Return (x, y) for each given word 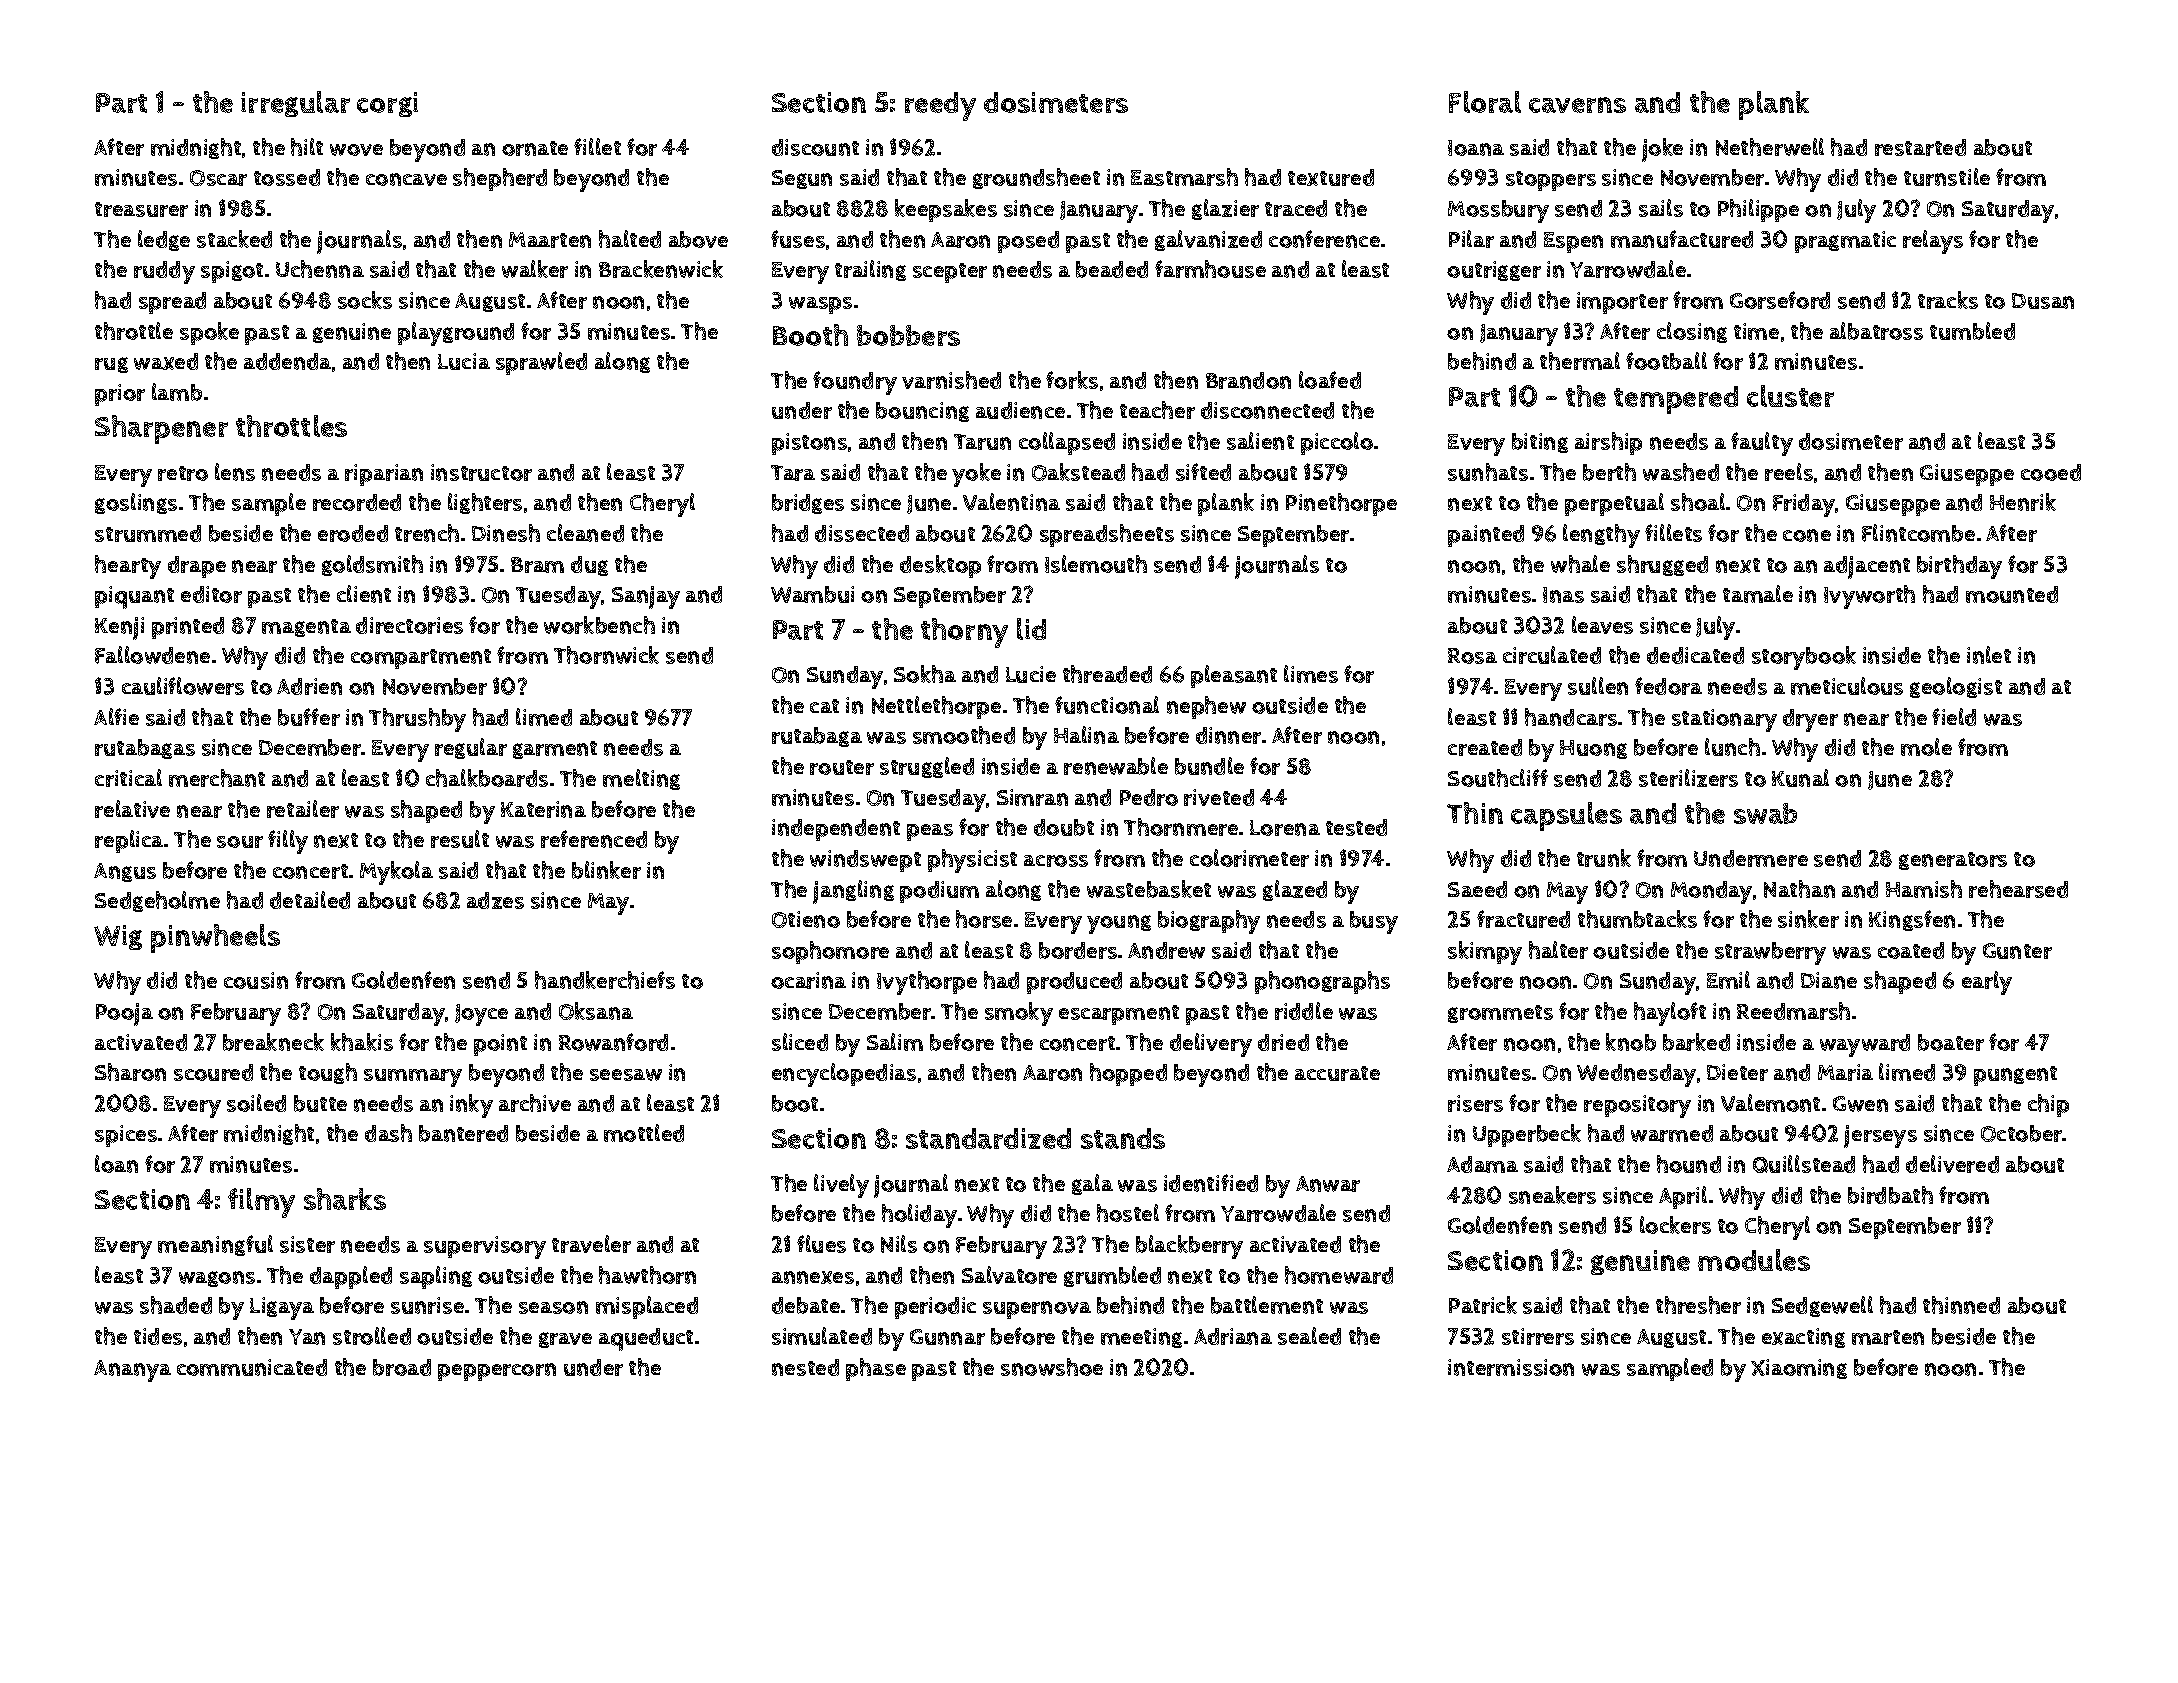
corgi (387, 104)
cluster (1790, 396)
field (1954, 717)
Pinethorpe (1341, 504)
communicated (252, 1367)
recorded (357, 502)
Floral (1485, 102)
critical (128, 778)
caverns (1577, 105)
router (842, 767)
